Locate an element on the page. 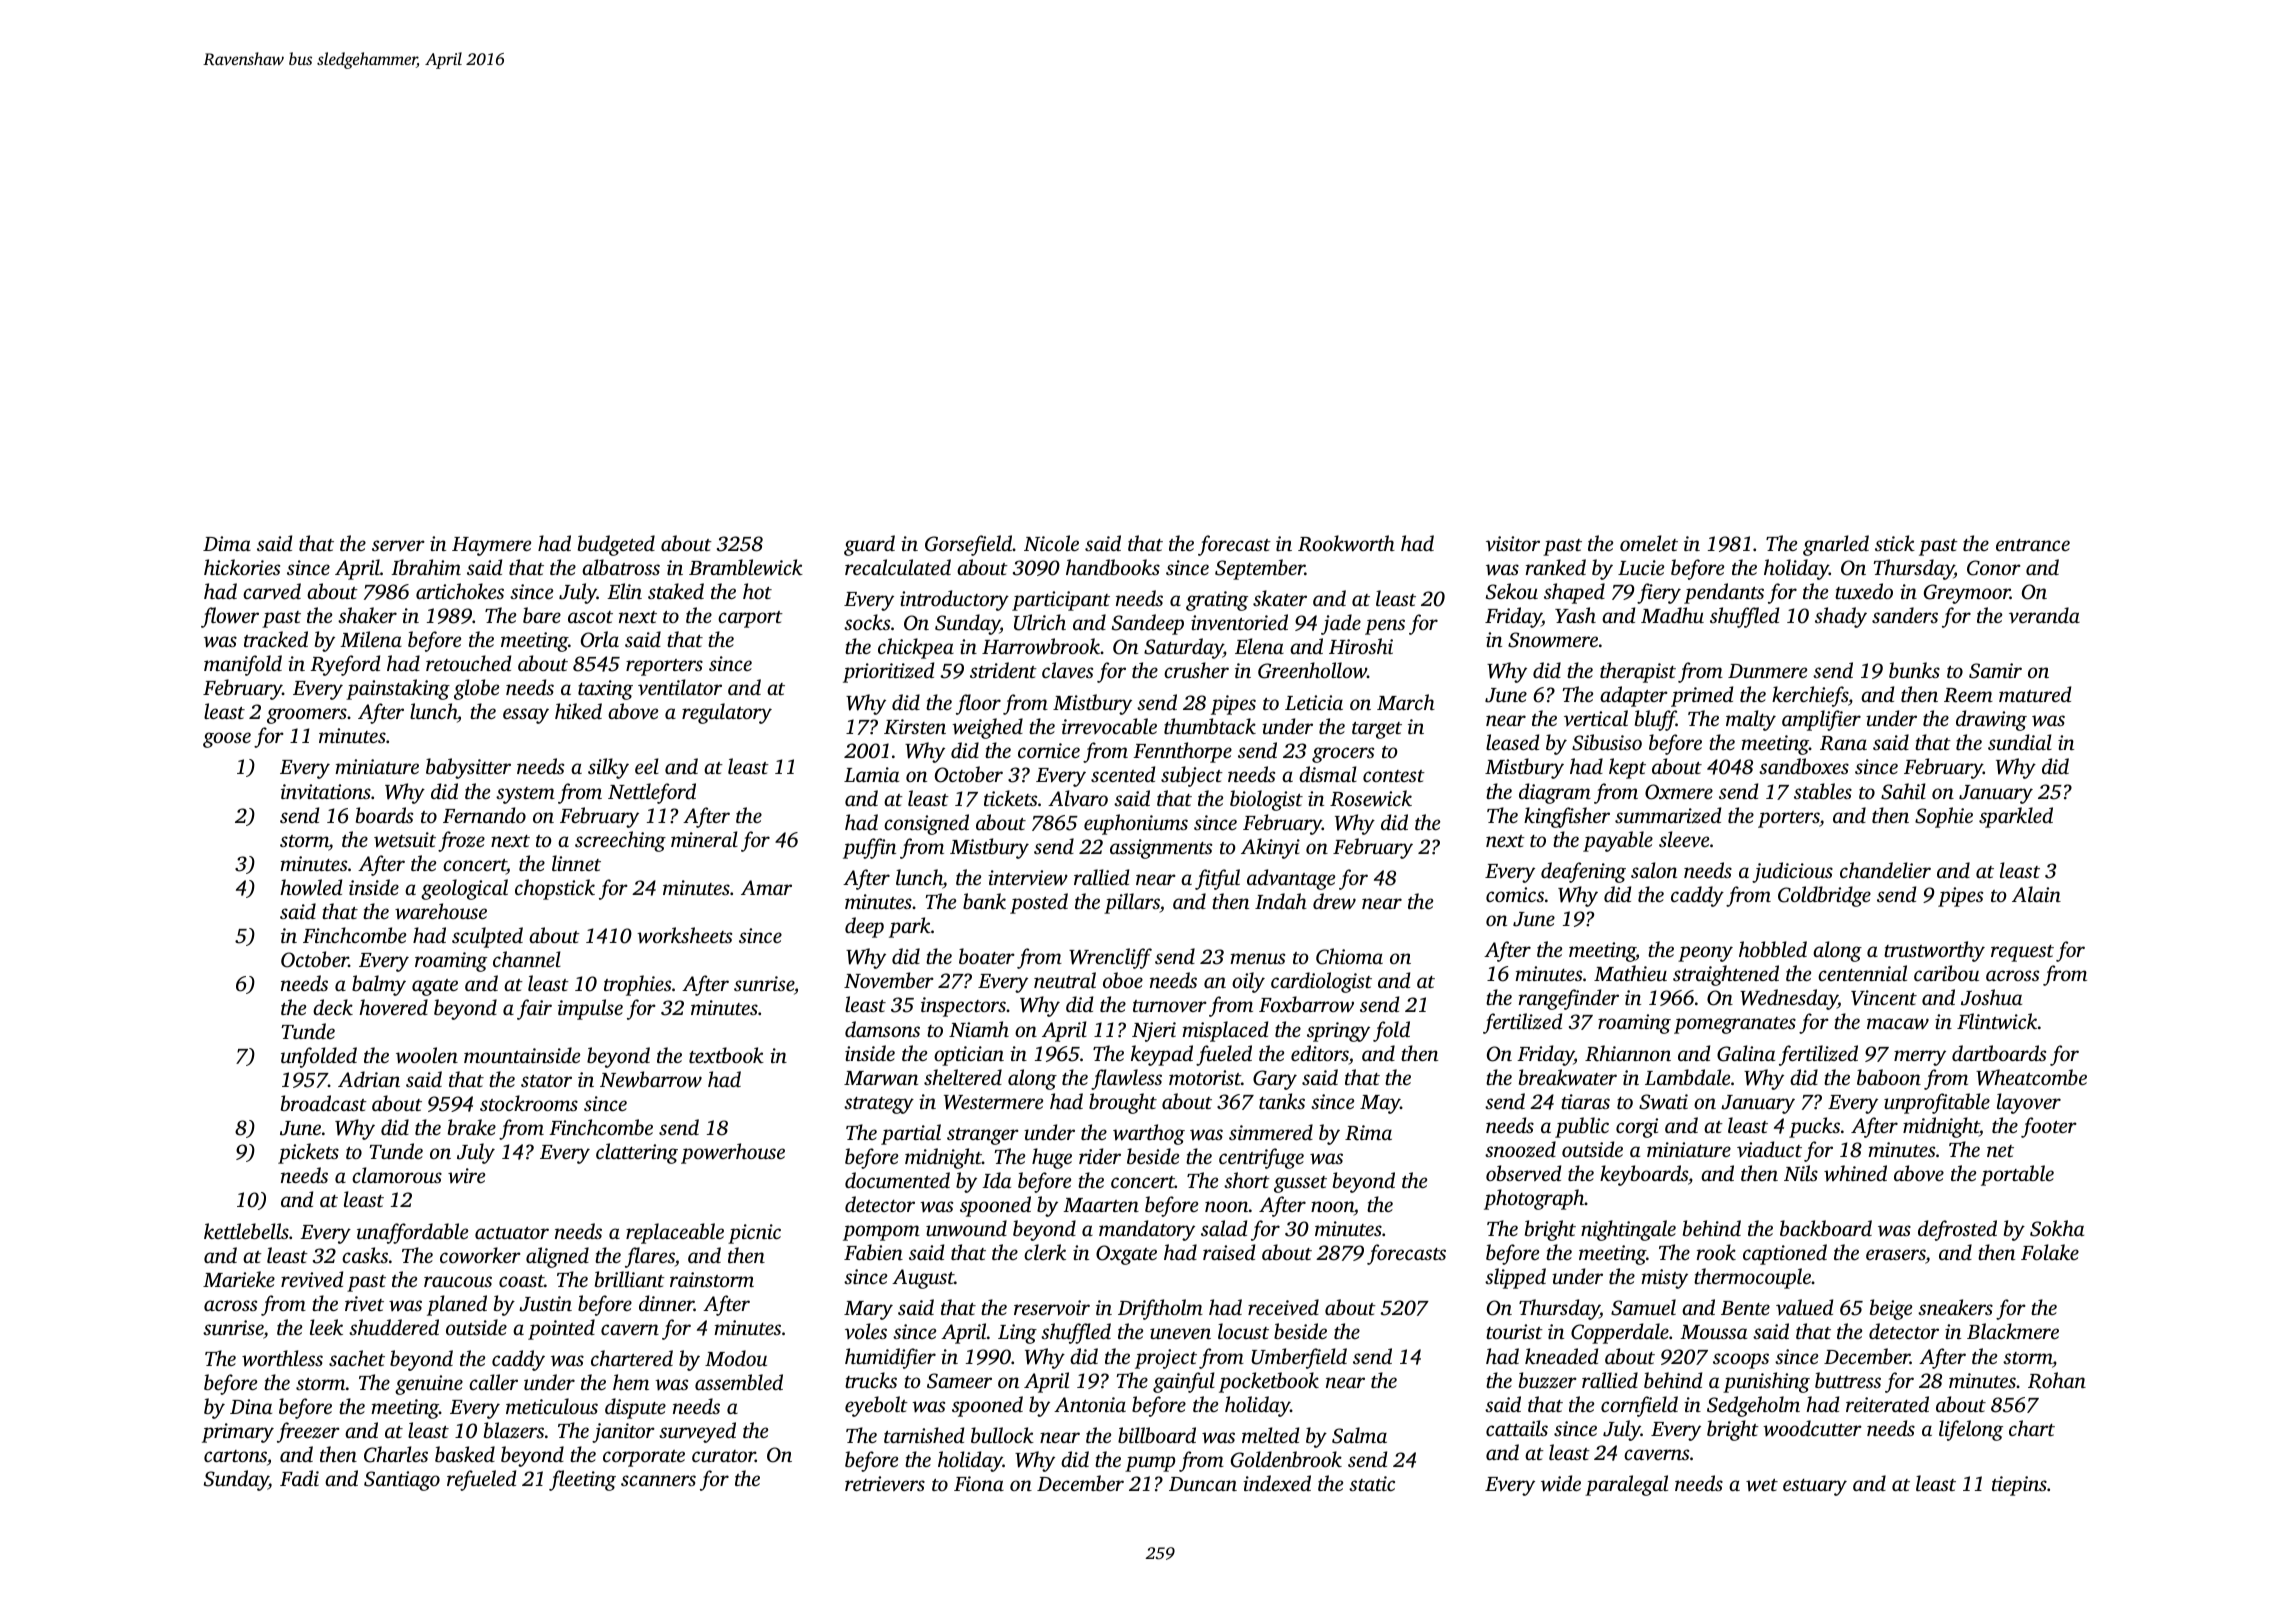 This page has height=1620, width=2292. request is located at coordinates (2022, 953).
